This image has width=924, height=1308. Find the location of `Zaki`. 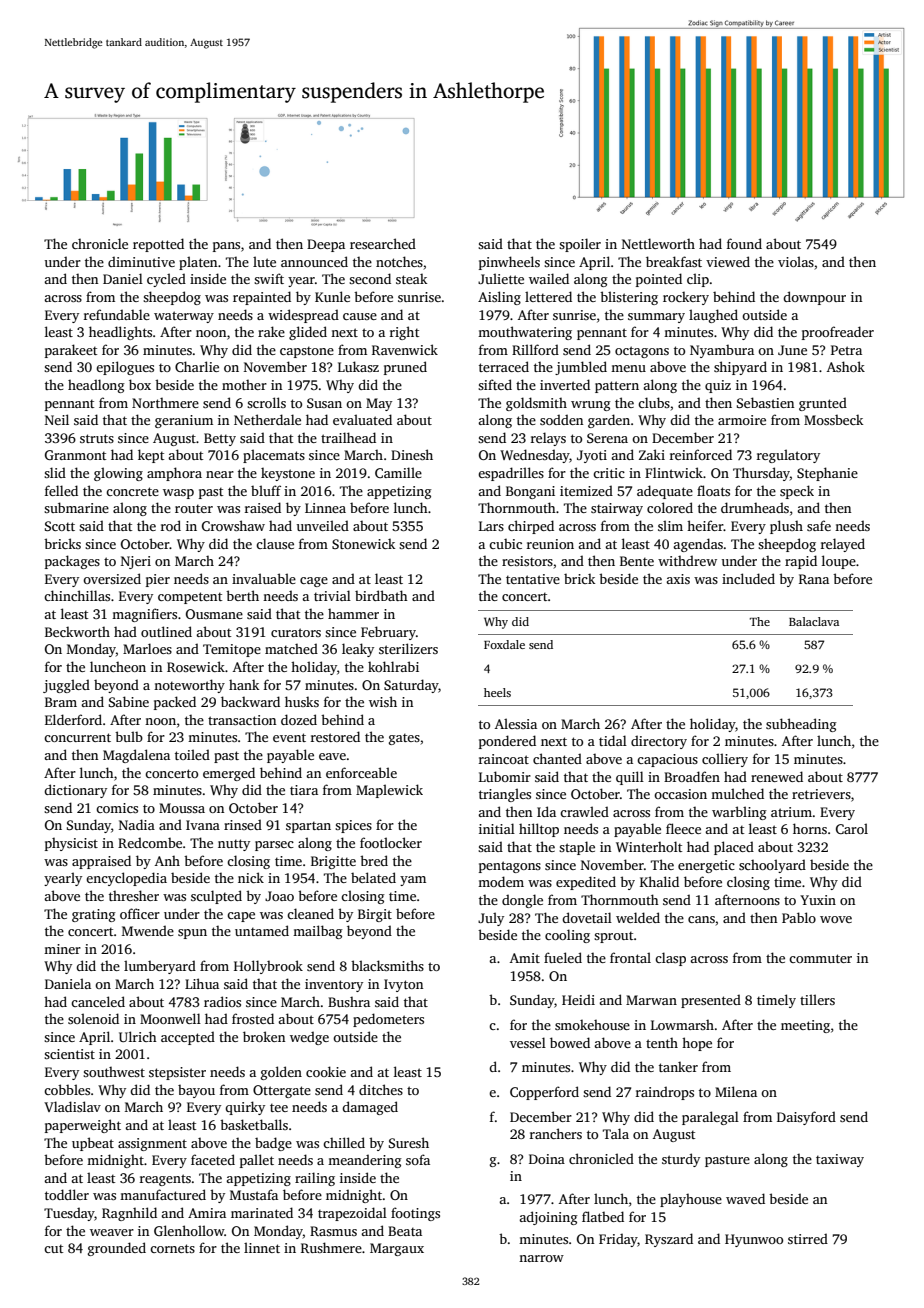

Zaki is located at coordinates (652, 454).
